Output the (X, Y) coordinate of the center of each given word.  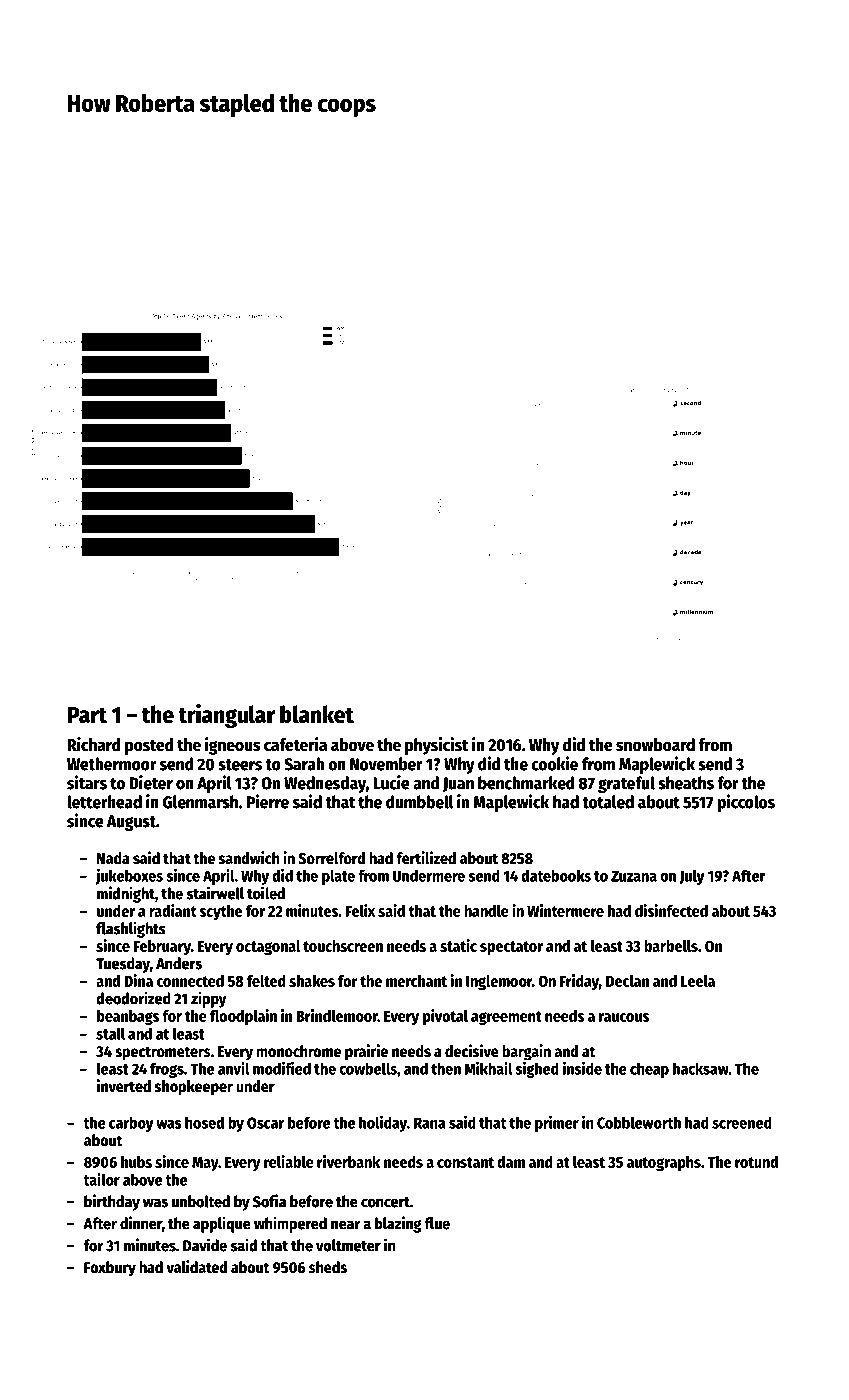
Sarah (304, 764)
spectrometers (163, 1053)
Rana (430, 1123)
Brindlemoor (337, 1015)
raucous (624, 1017)
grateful (626, 784)
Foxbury (110, 1269)
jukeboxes (129, 876)
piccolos (746, 803)
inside (582, 1068)
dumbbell (419, 802)
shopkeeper (194, 1088)
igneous (233, 746)
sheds (328, 1267)
